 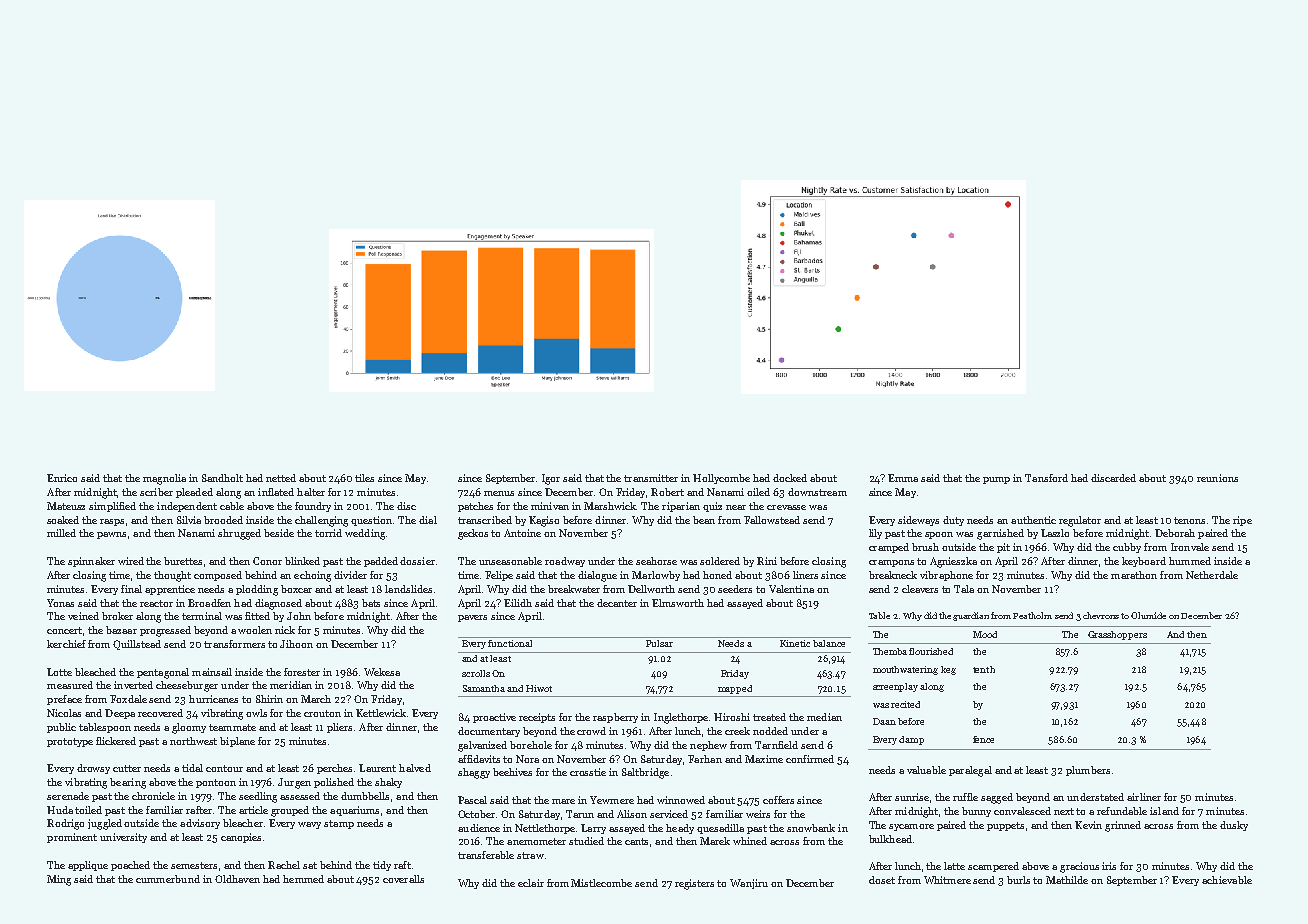 What do you see at coordinates (1005, 826) in the image?
I see `puppets` at bounding box center [1005, 826].
